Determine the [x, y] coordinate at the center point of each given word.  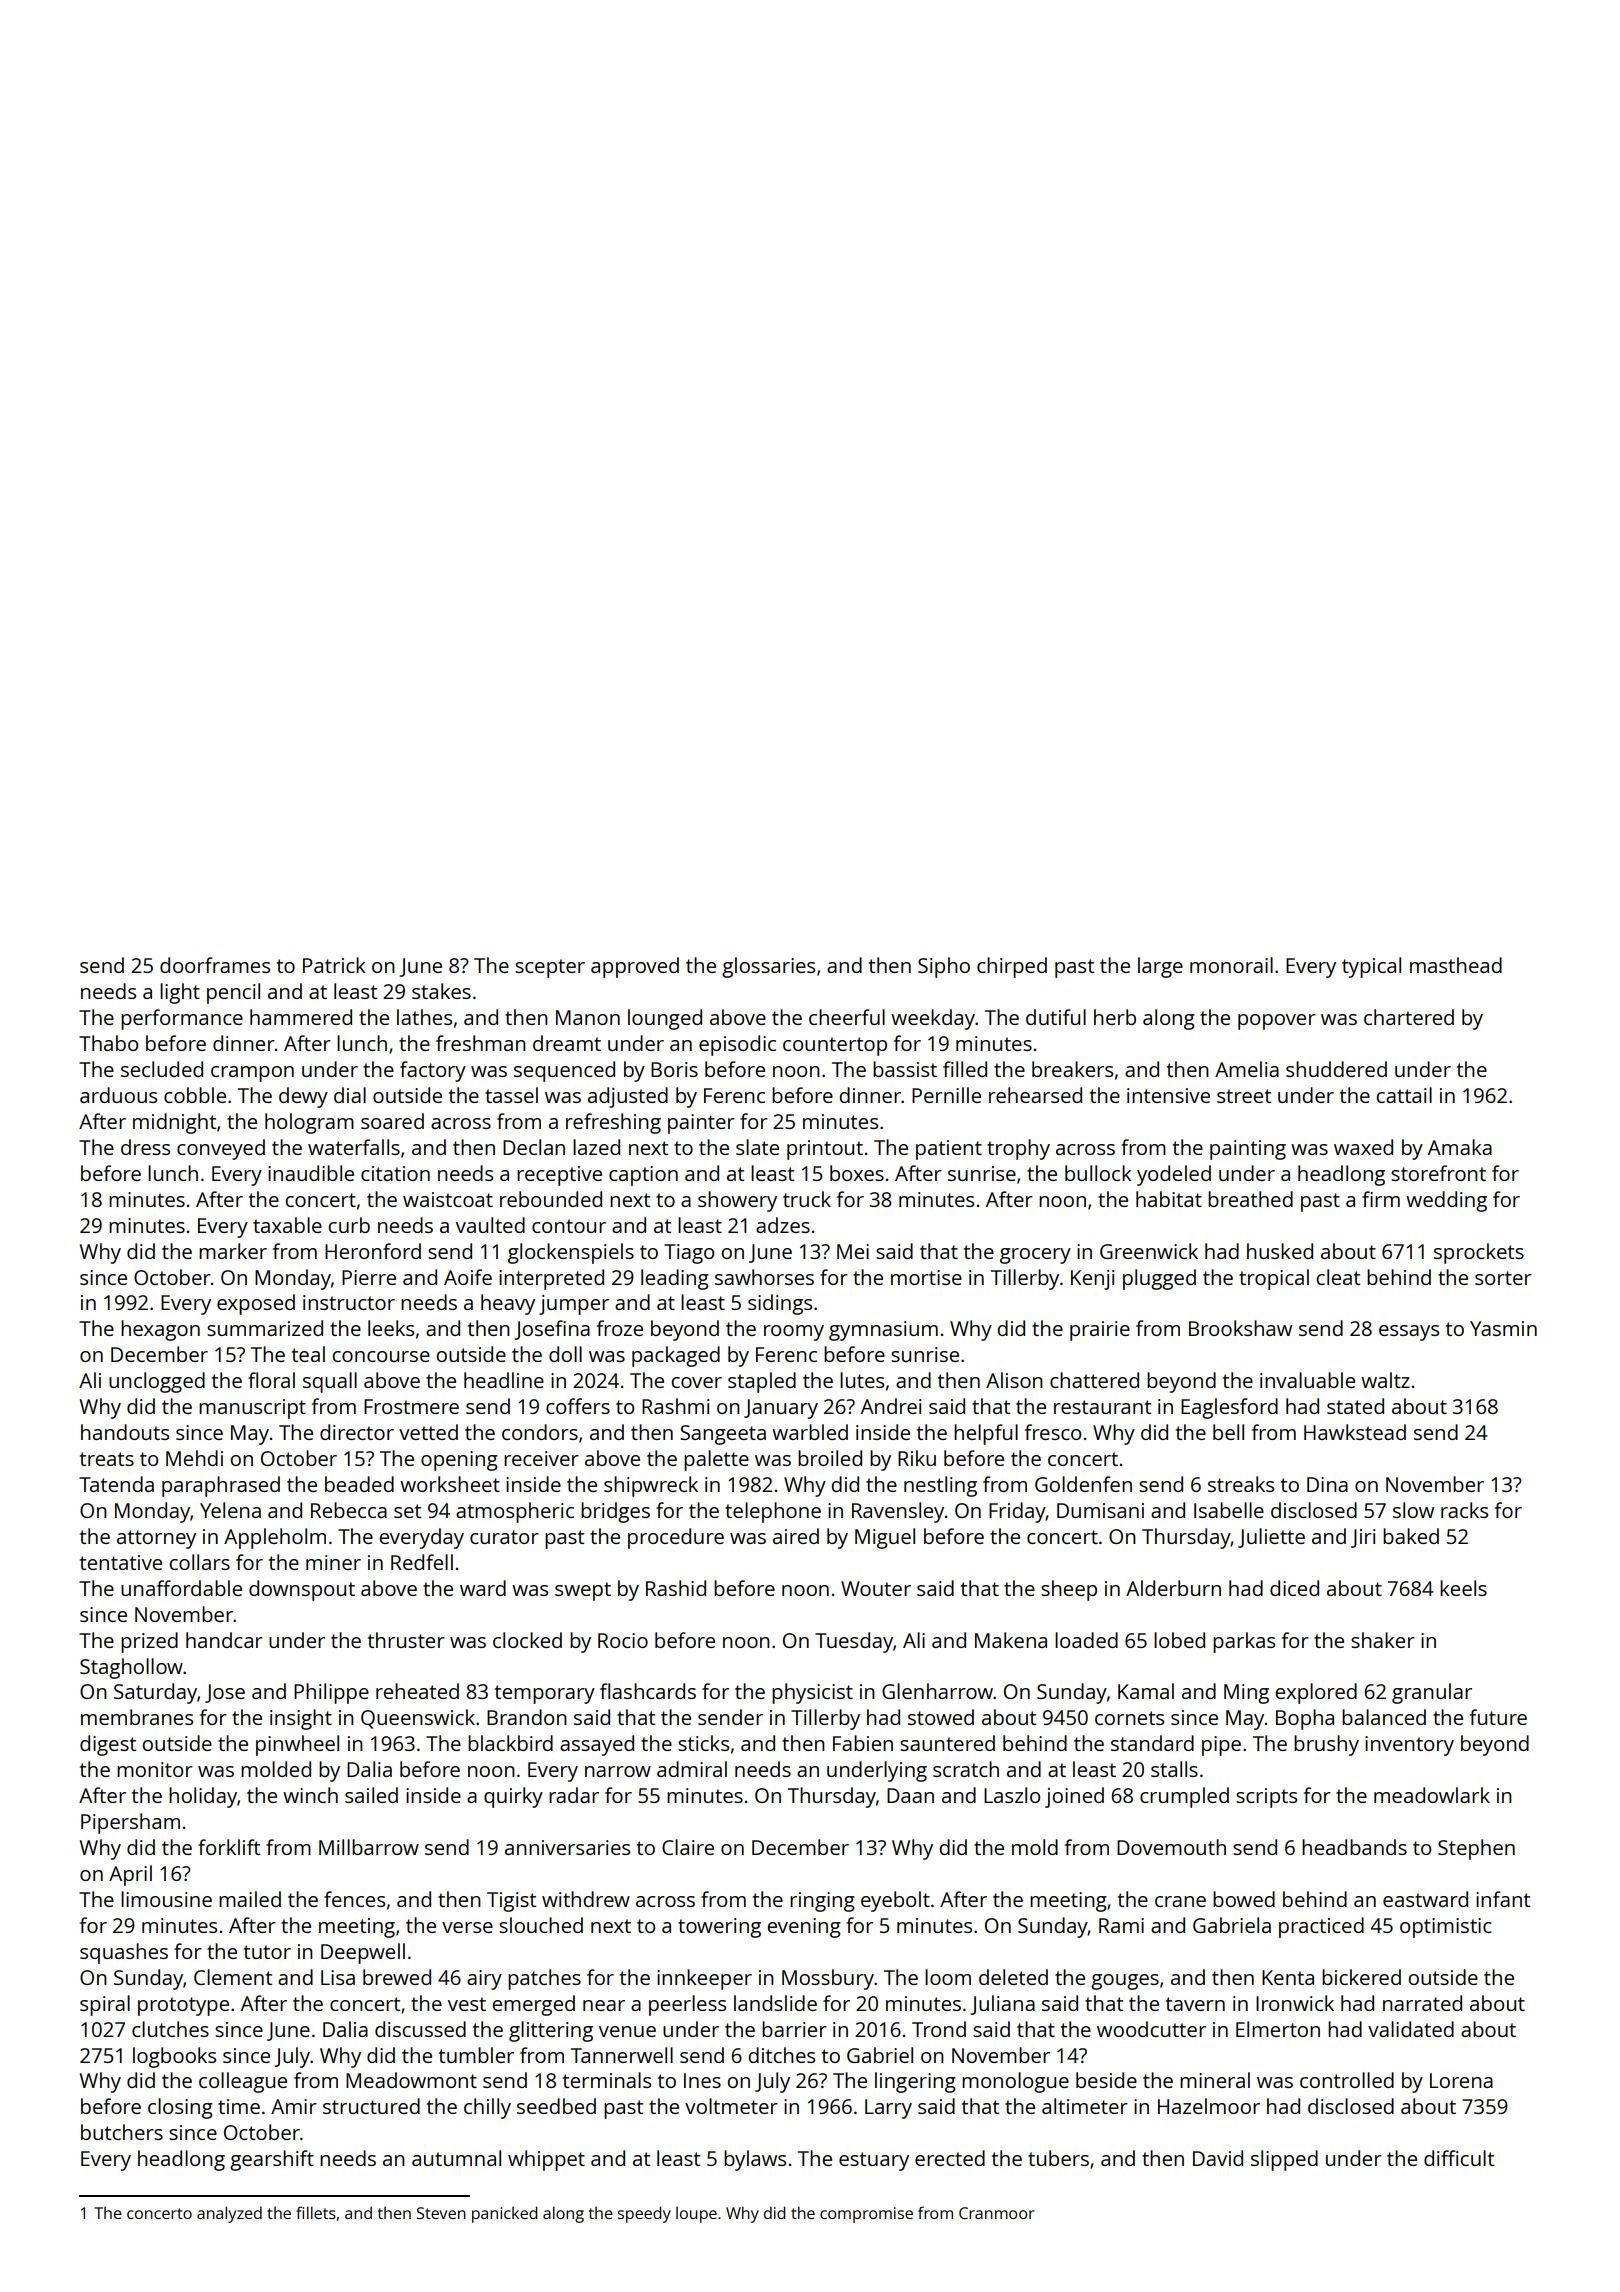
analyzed [229, 2214]
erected [950, 2158]
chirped [1012, 967]
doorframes [215, 965]
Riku [917, 1458]
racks [1464, 1510]
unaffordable [181, 1588]
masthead [1456, 965]
